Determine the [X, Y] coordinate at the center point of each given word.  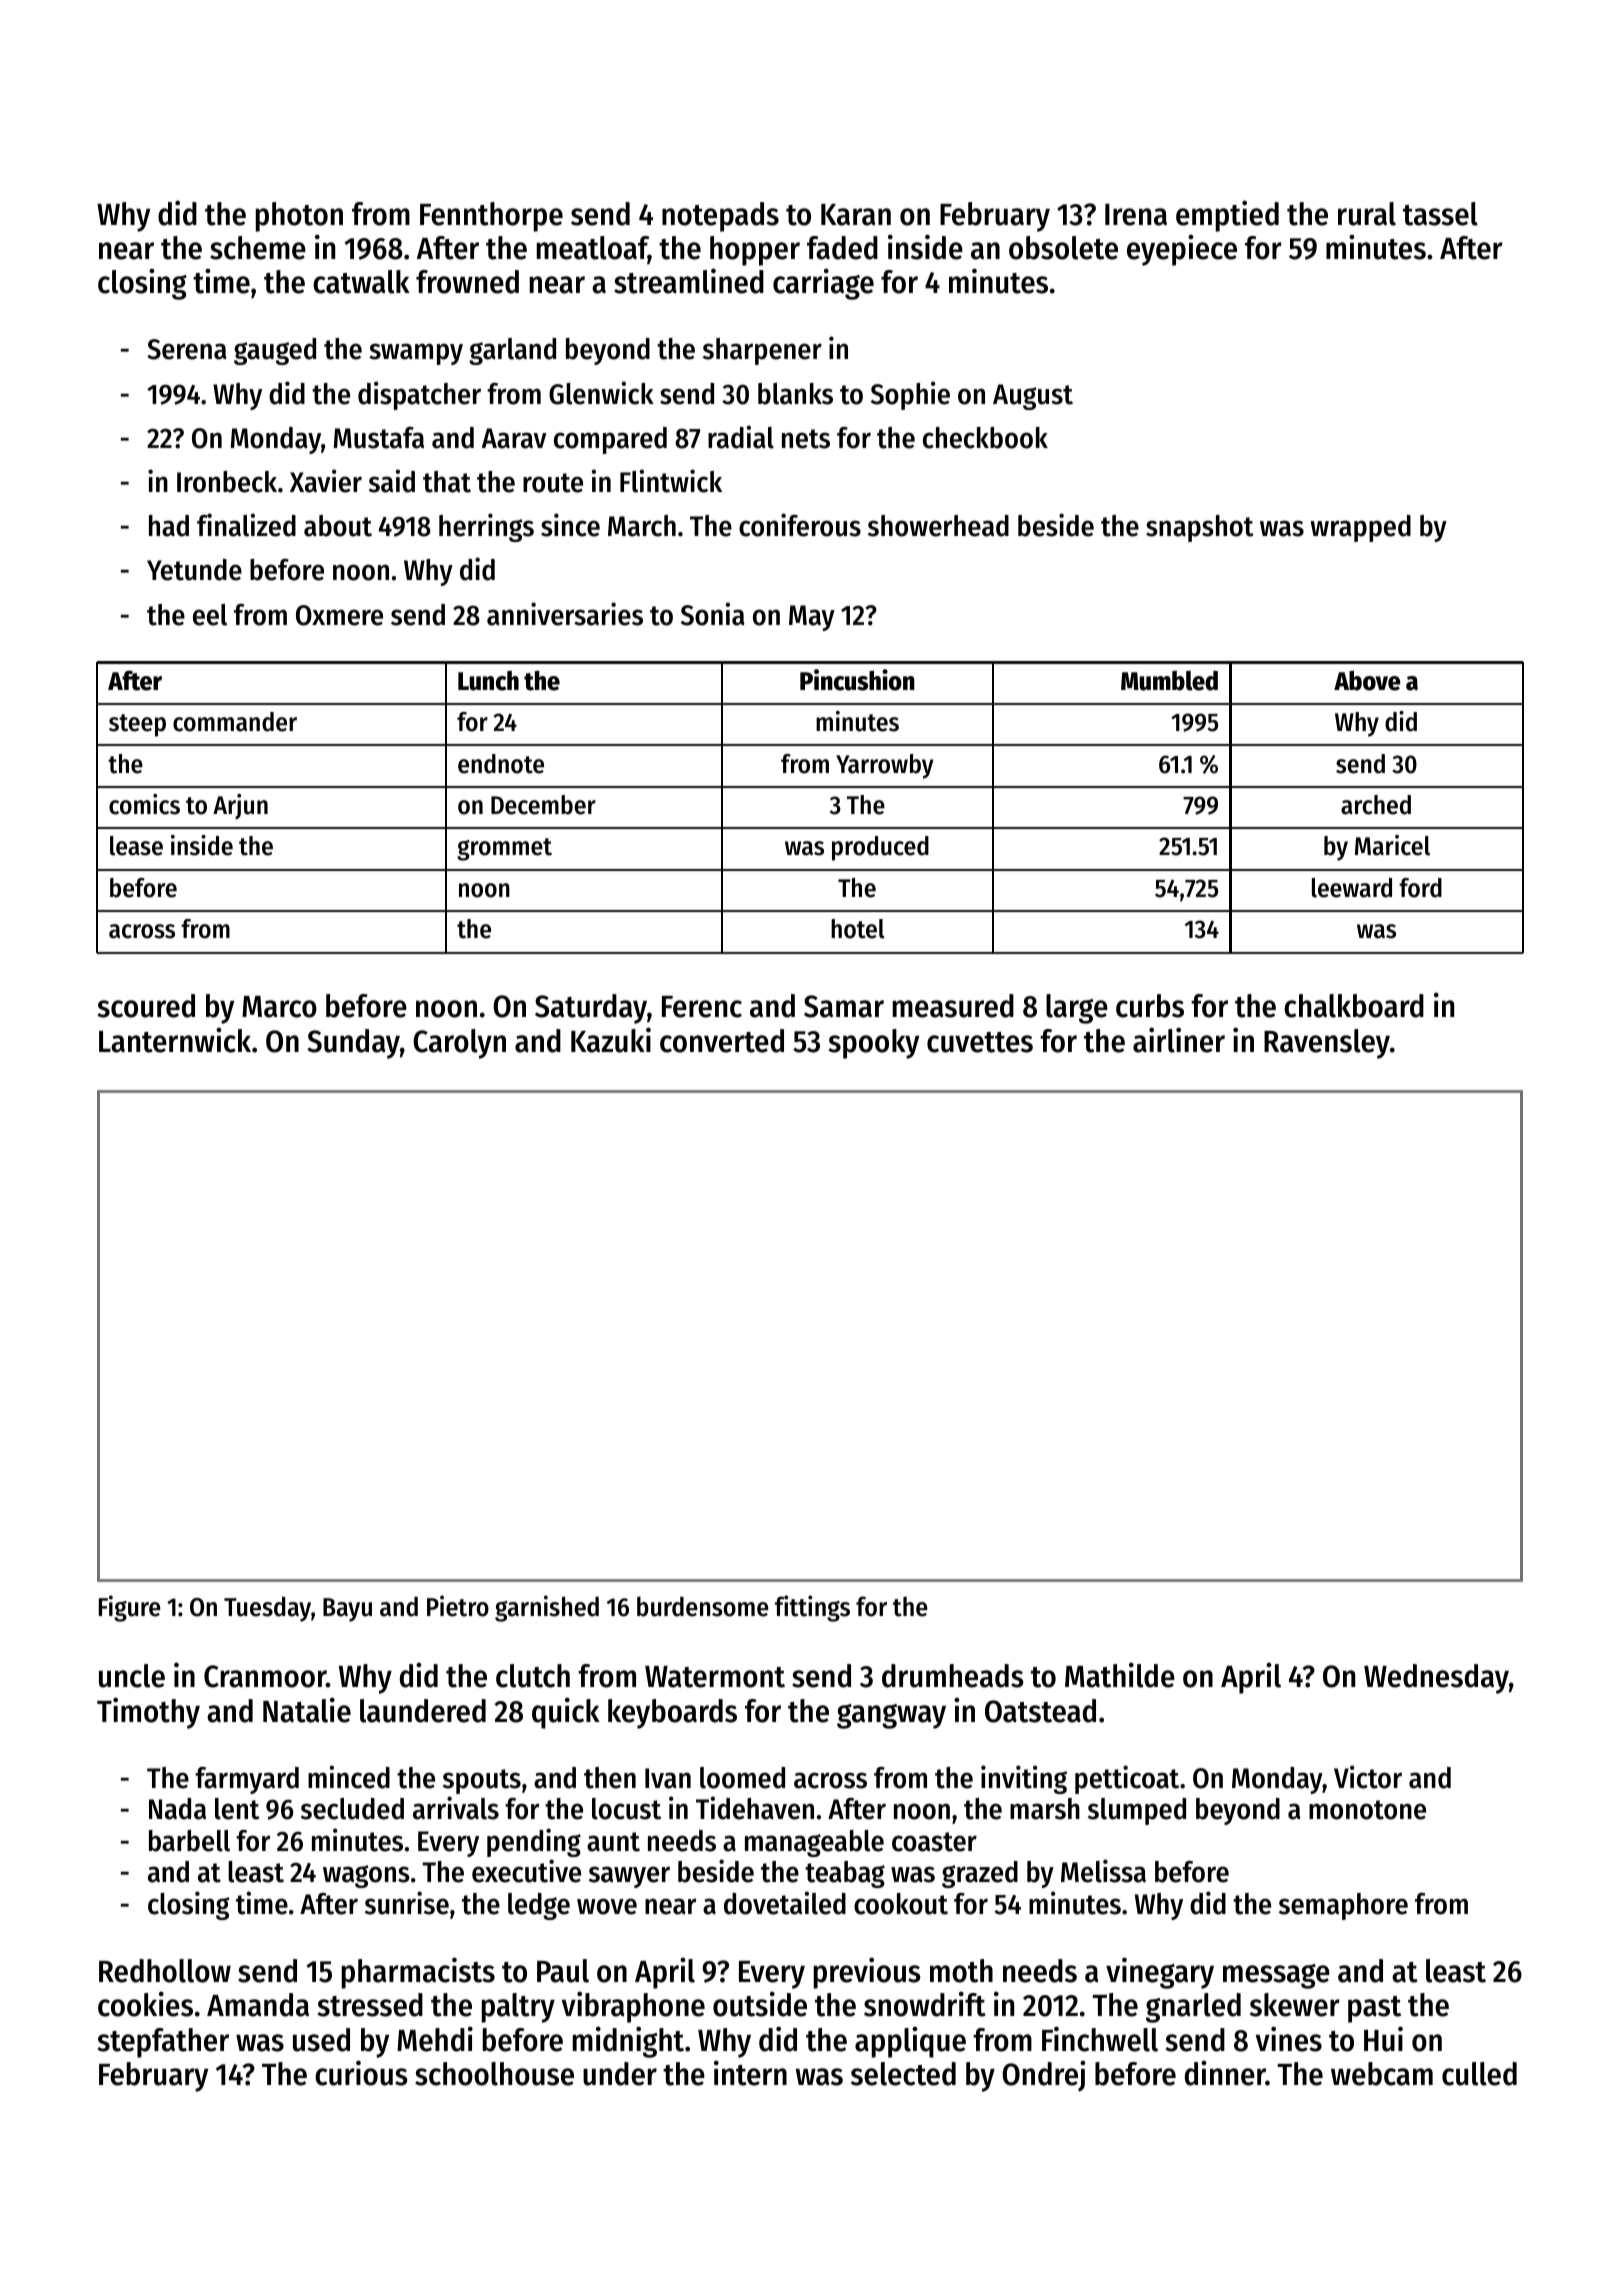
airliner [1179, 1040]
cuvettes [980, 1042]
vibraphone [633, 2007]
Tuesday [267, 1609]
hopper [755, 251]
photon [299, 217]
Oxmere [339, 615]
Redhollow [165, 1971]
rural [1367, 214]
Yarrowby [884, 766]
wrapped [1360, 528]
